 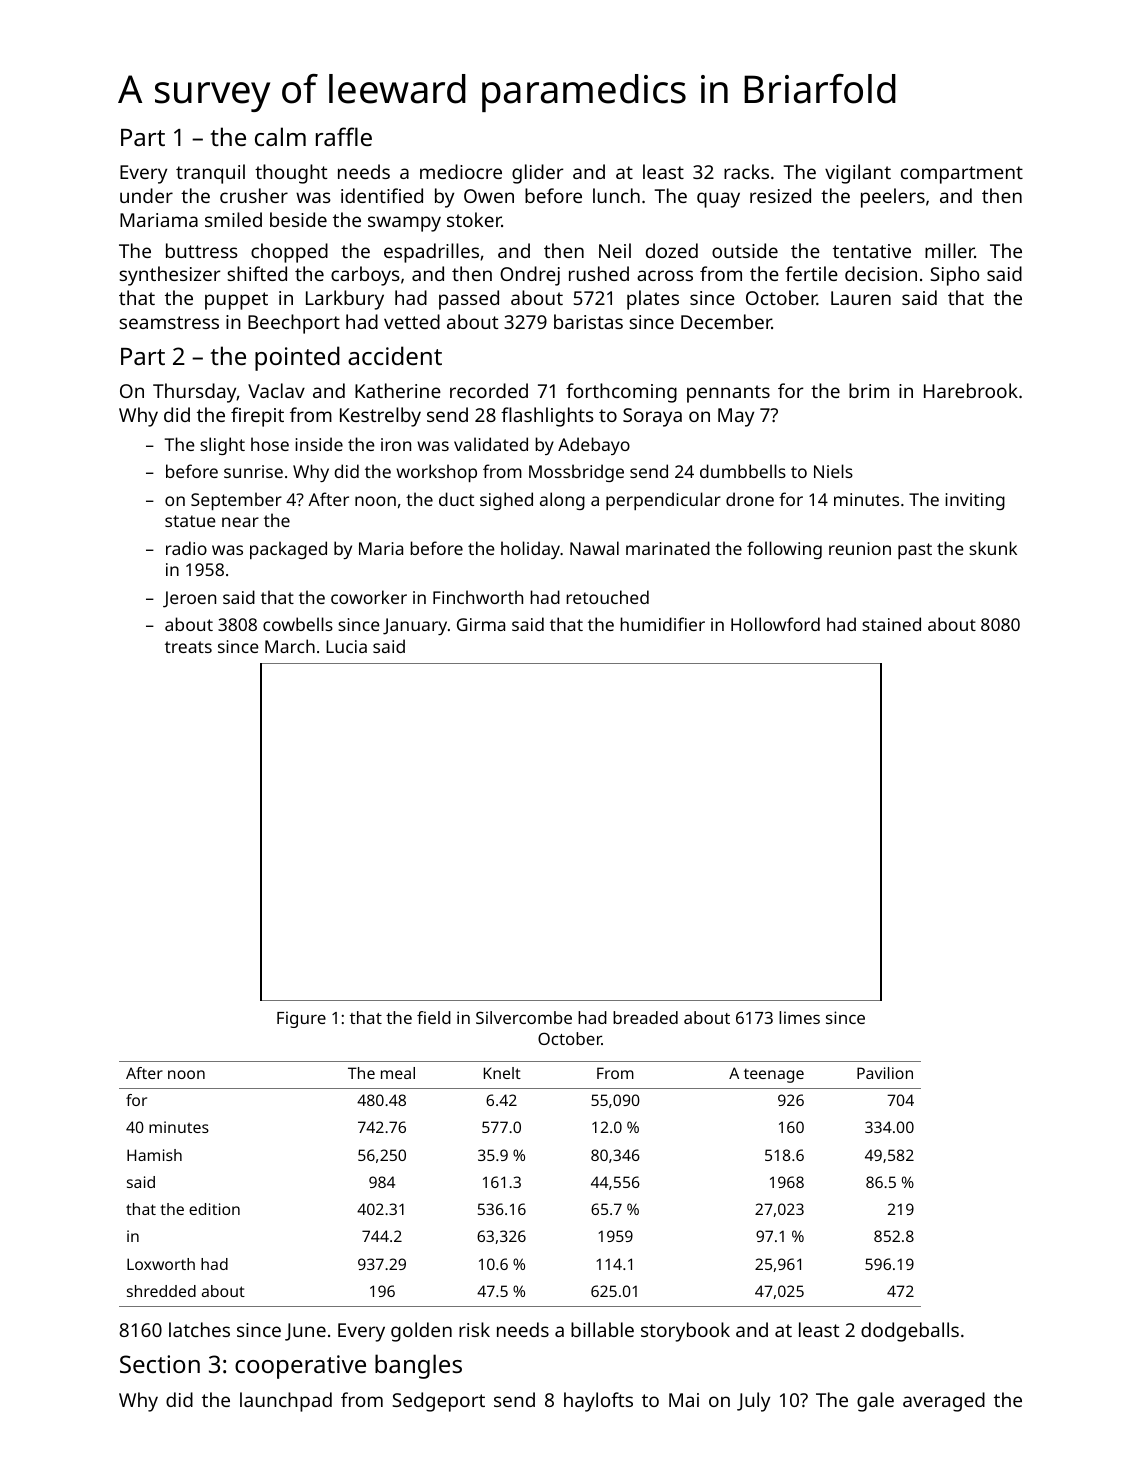 What do you see at coordinates (502, 1073) in the screenshot?
I see `Knelt` at bounding box center [502, 1073].
